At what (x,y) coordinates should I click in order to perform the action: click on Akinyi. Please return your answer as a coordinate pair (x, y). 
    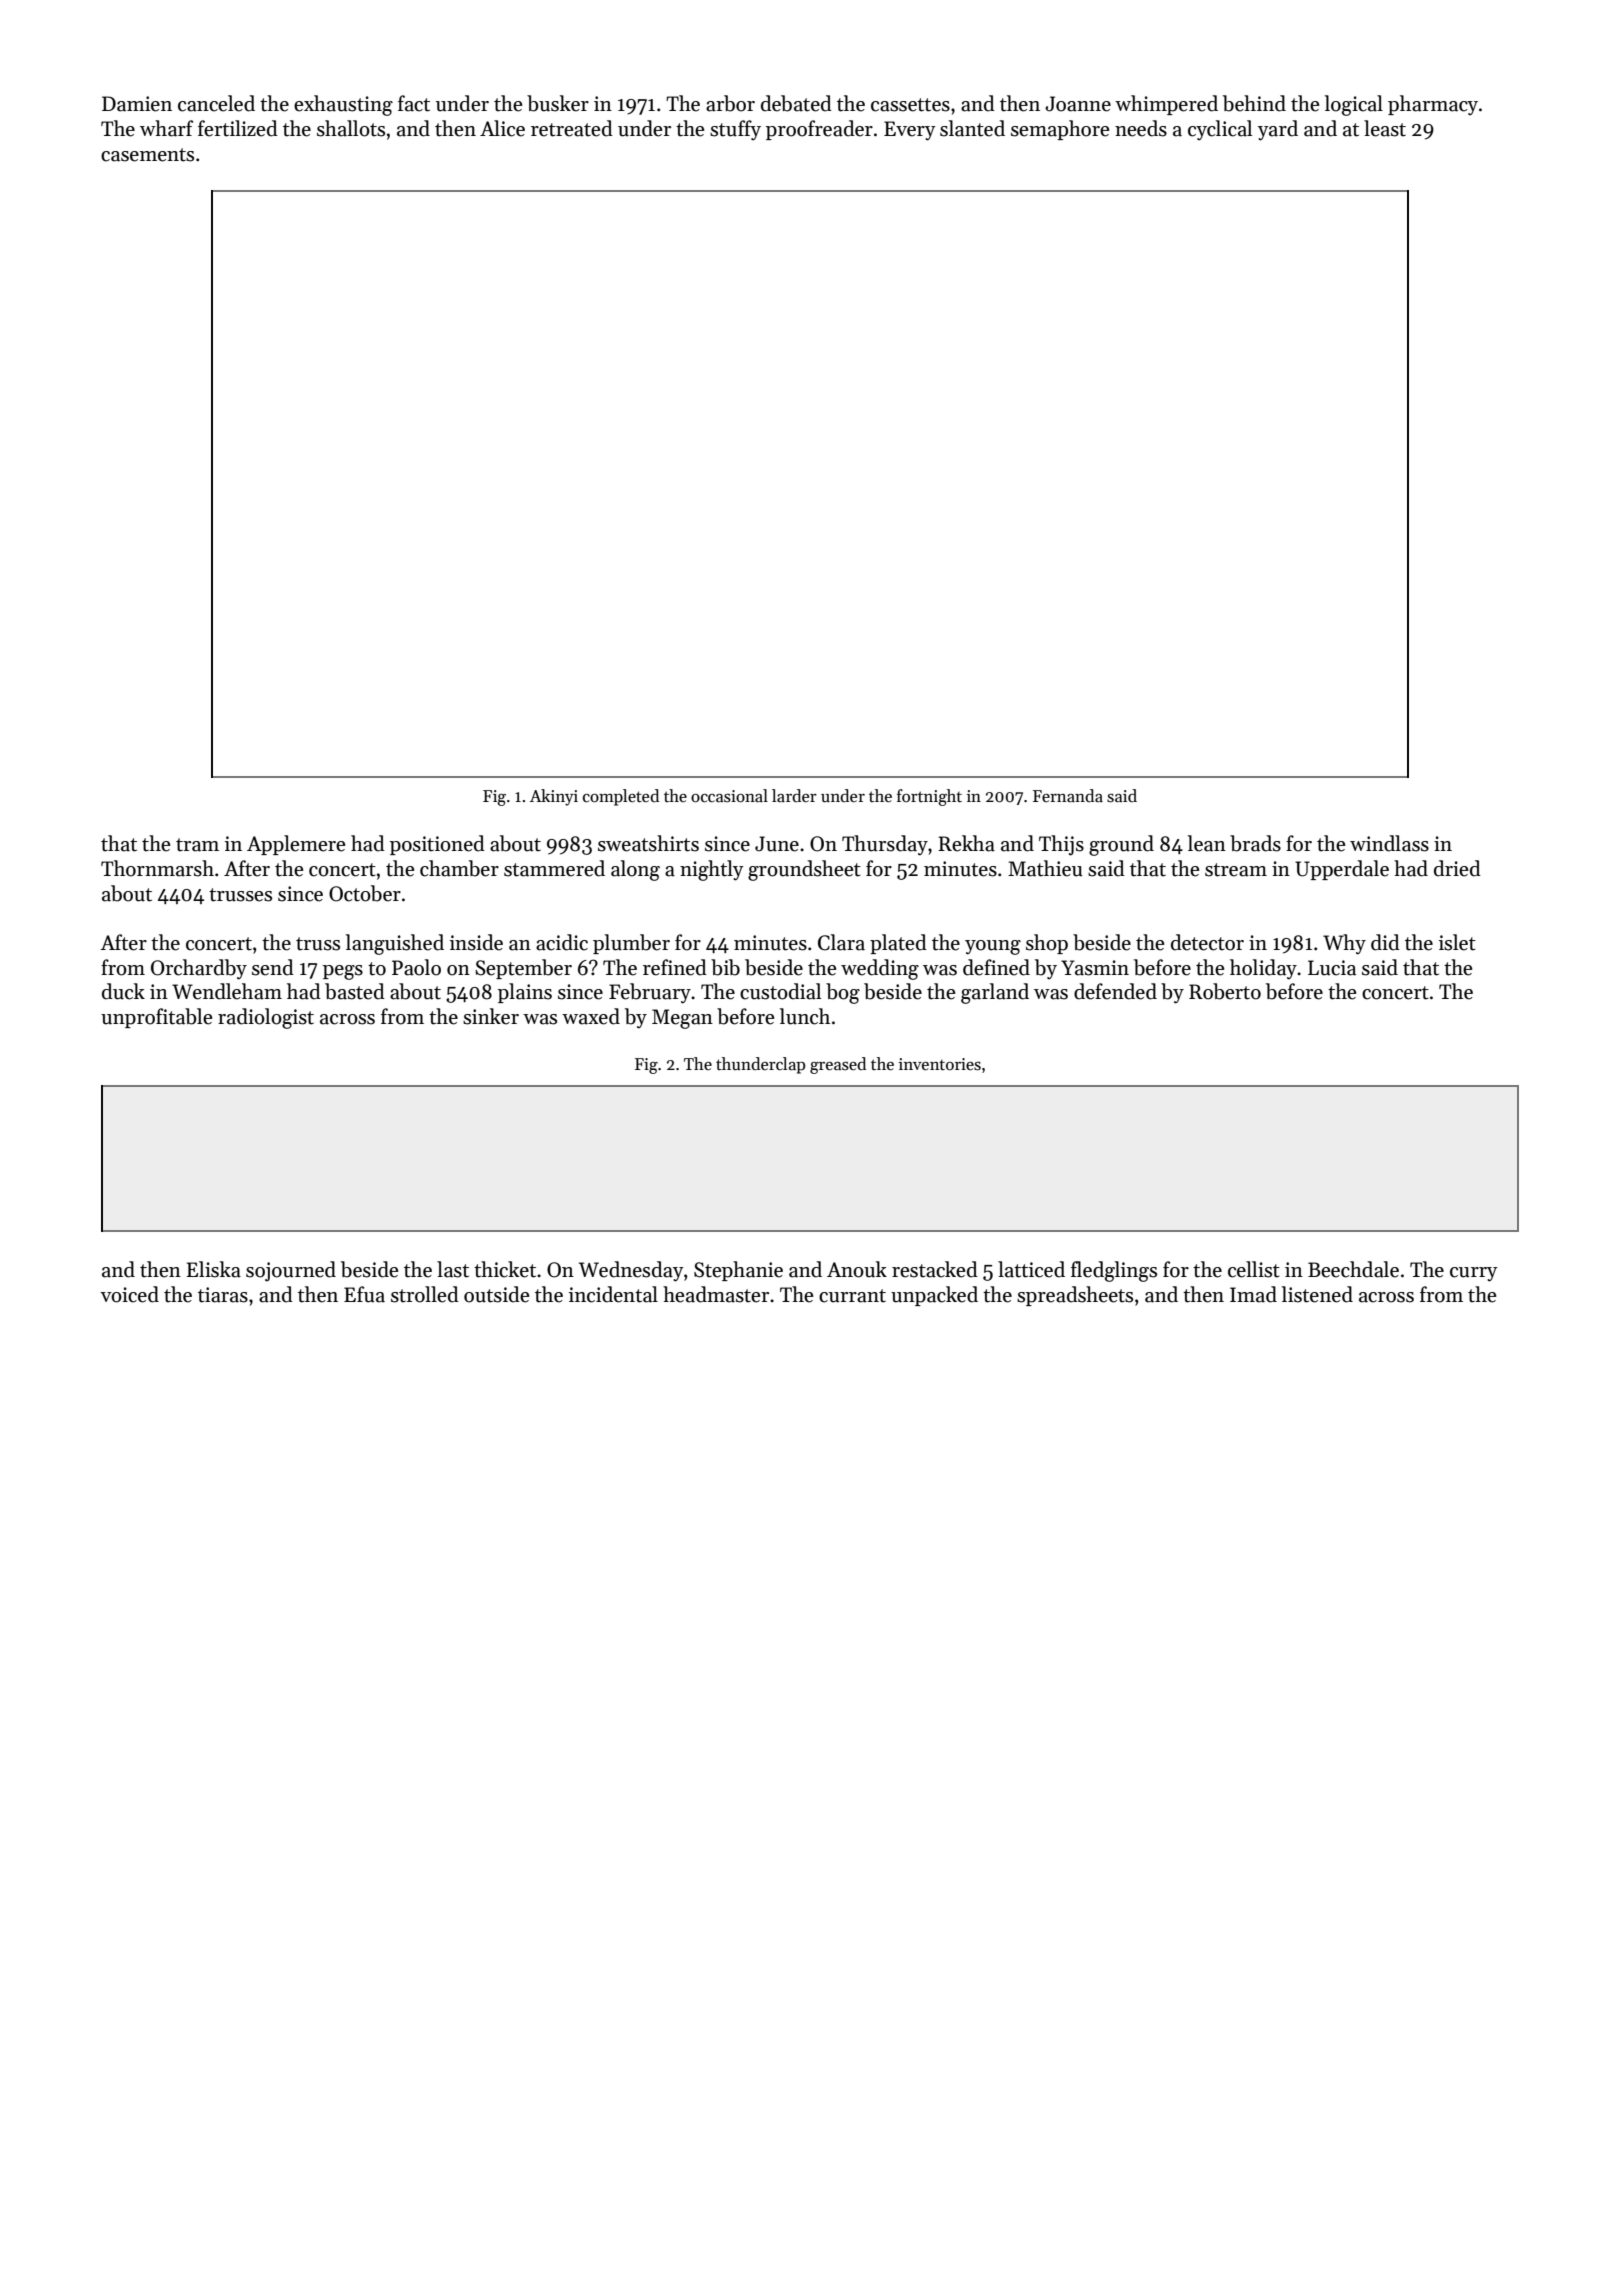
    Looking at the image, I should click on (554, 797).
